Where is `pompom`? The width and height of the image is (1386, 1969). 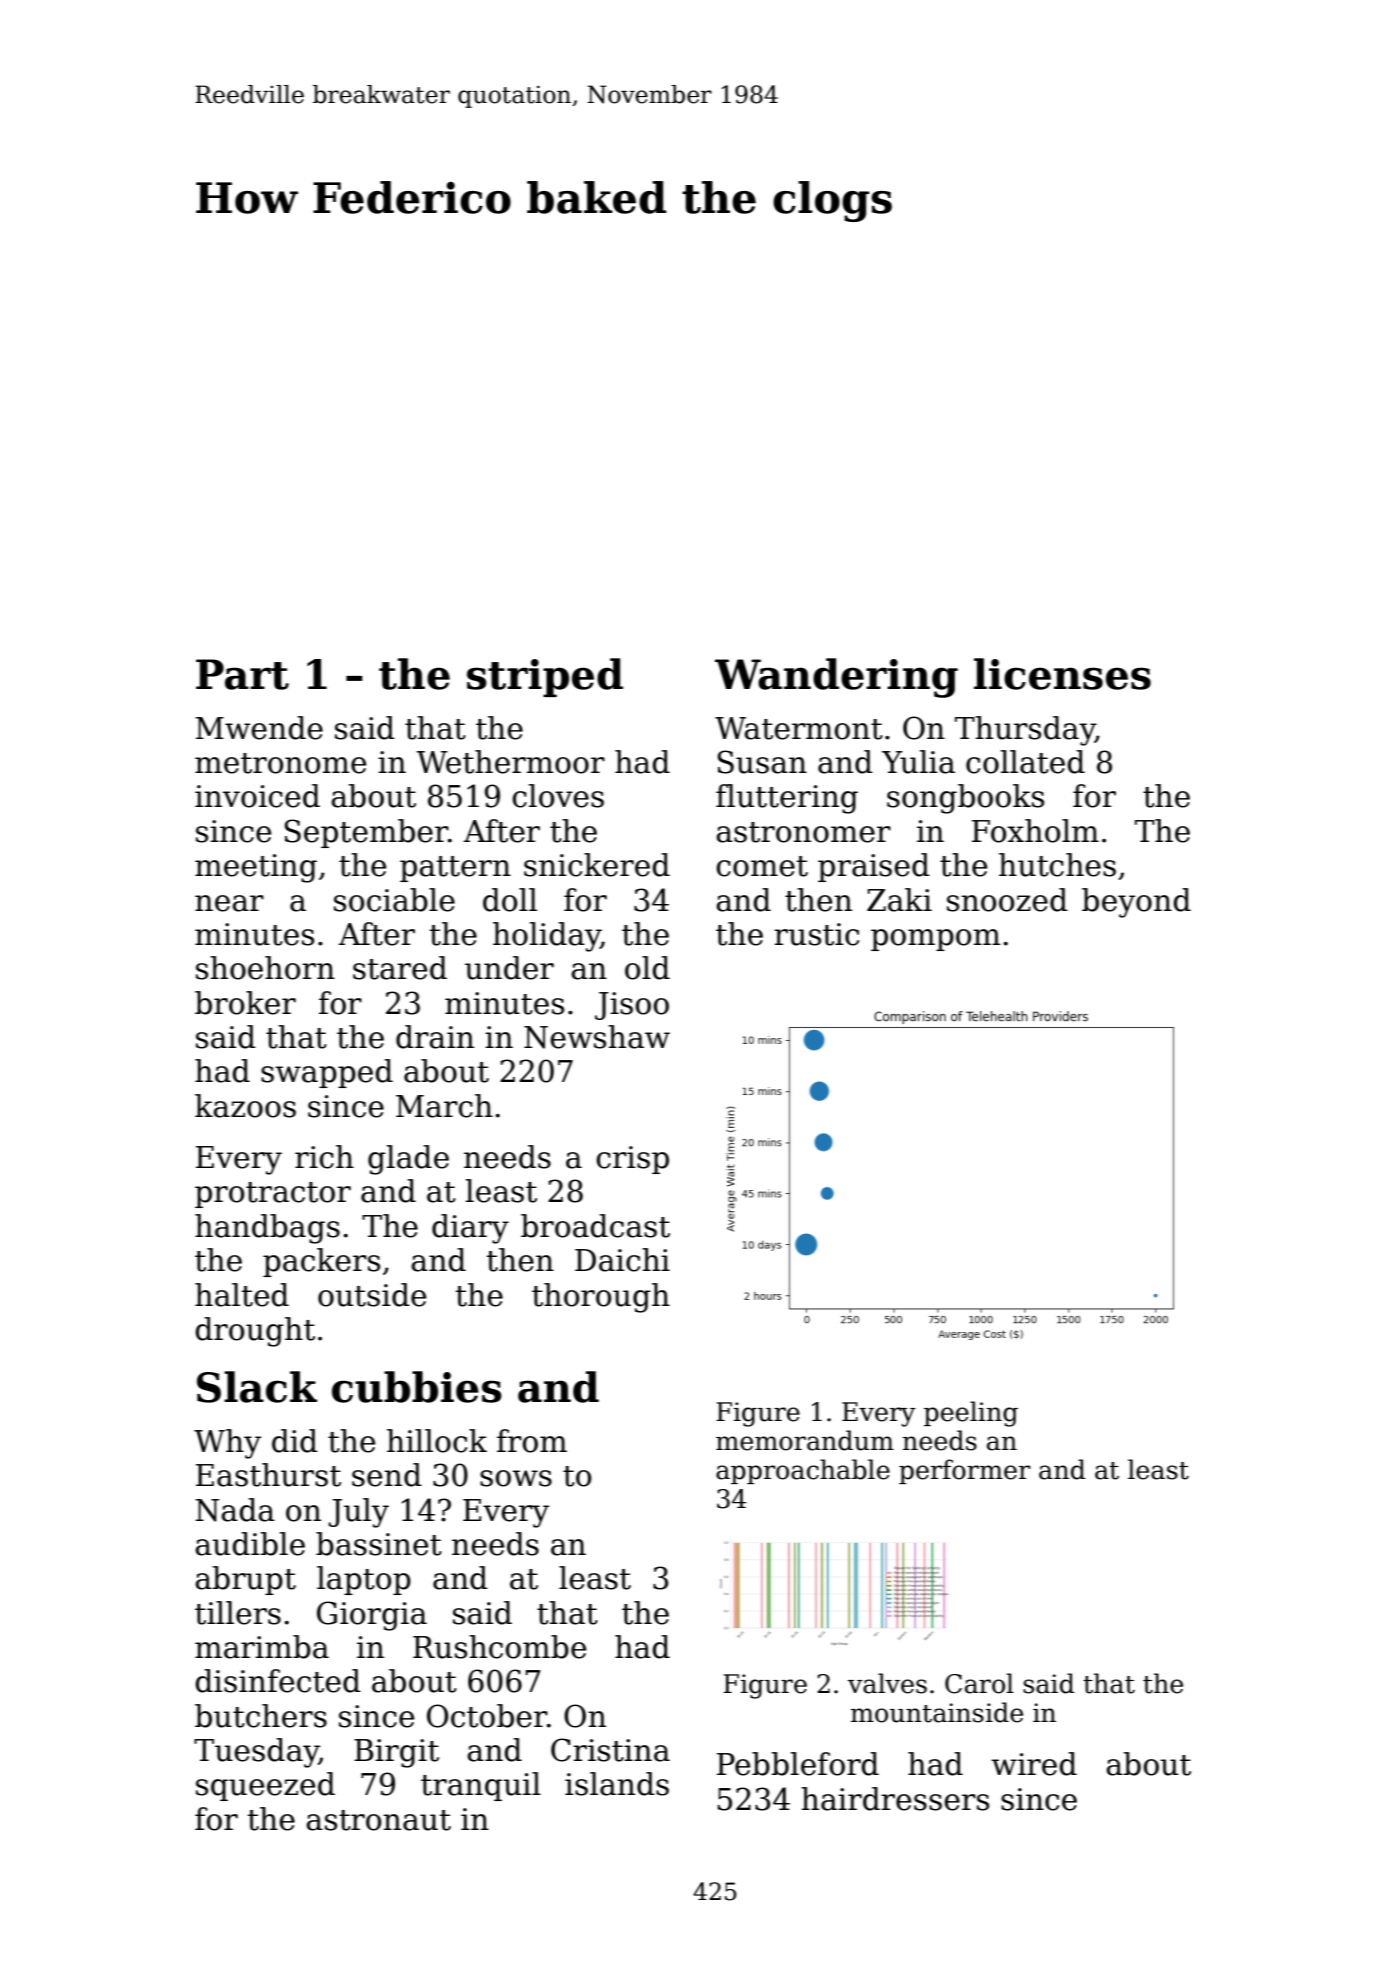
pompom is located at coordinates (936, 940).
